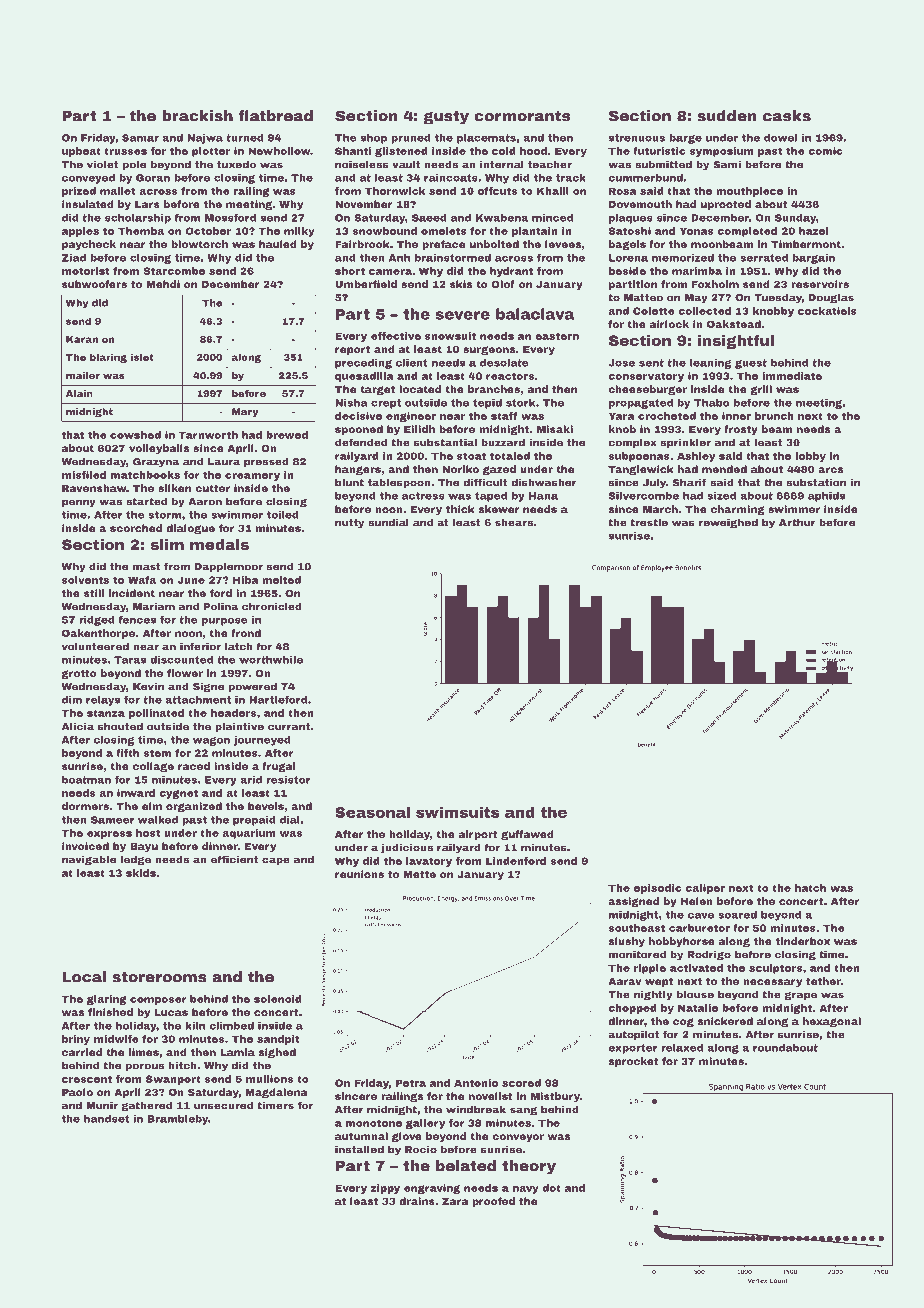 This screenshot has width=924, height=1308. I want to click on proofed, so click(493, 1202).
